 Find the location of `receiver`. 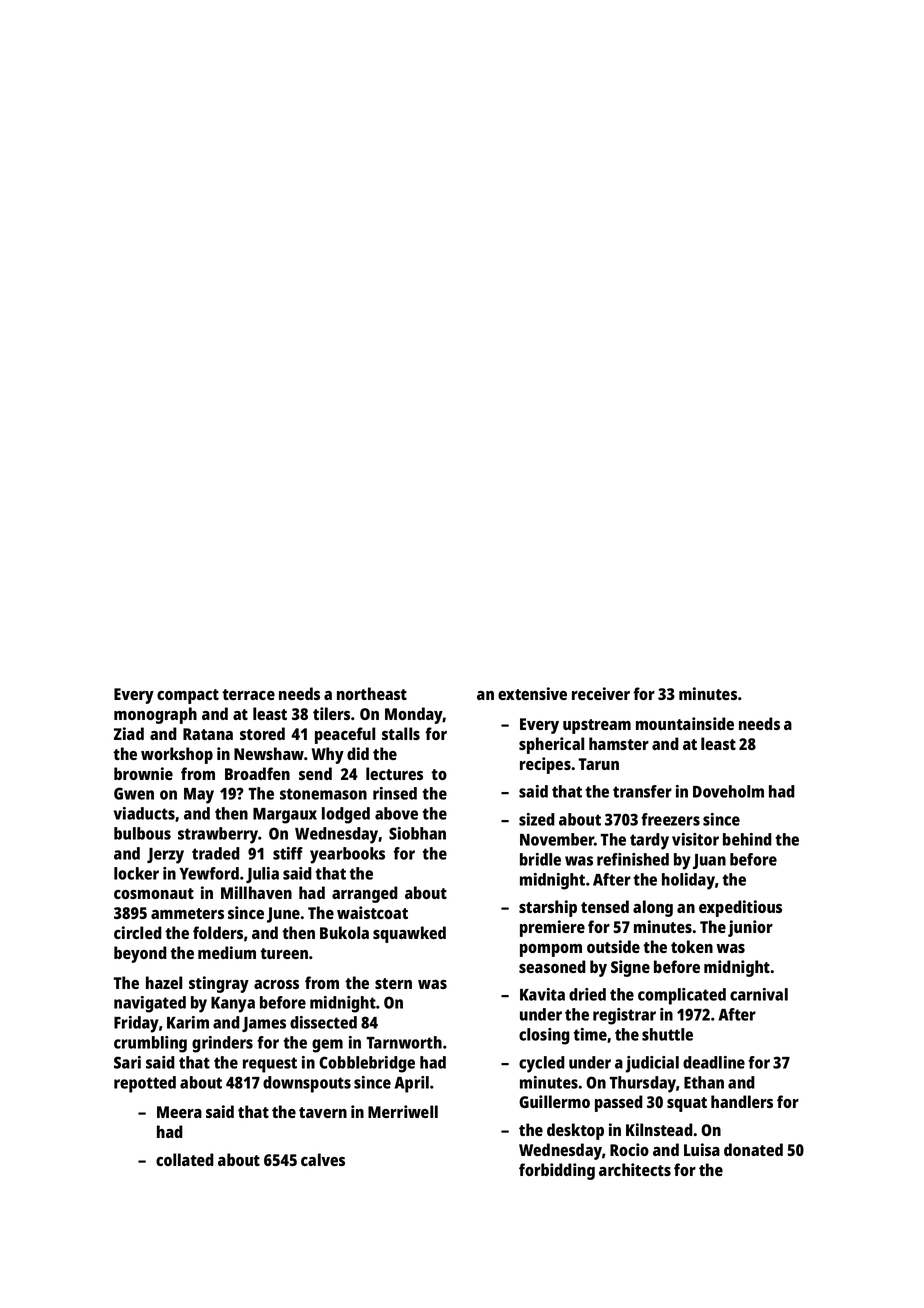

receiver is located at coordinates (601, 693).
